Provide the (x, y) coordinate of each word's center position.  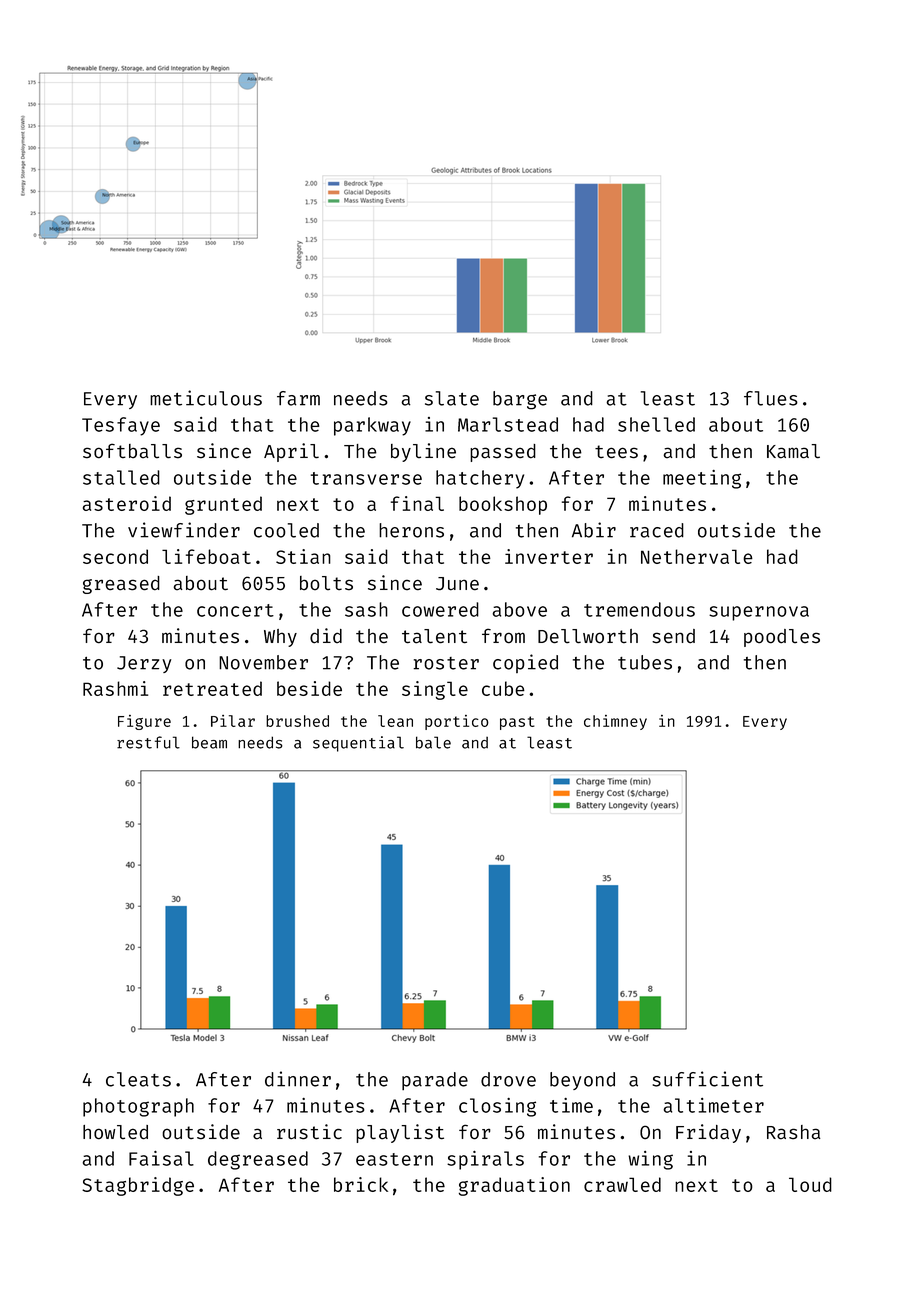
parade (435, 1081)
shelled (656, 424)
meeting (702, 479)
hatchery (480, 479)
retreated (212, 688)
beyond (582, 1081)
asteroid (127, 503)
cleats (138, 1079)
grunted (223, 505)
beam (209, 742)
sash (366, 609)
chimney (615, 722)
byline (423, 452)
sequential (358, 744)
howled (115, 1132)
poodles (782, 638)
